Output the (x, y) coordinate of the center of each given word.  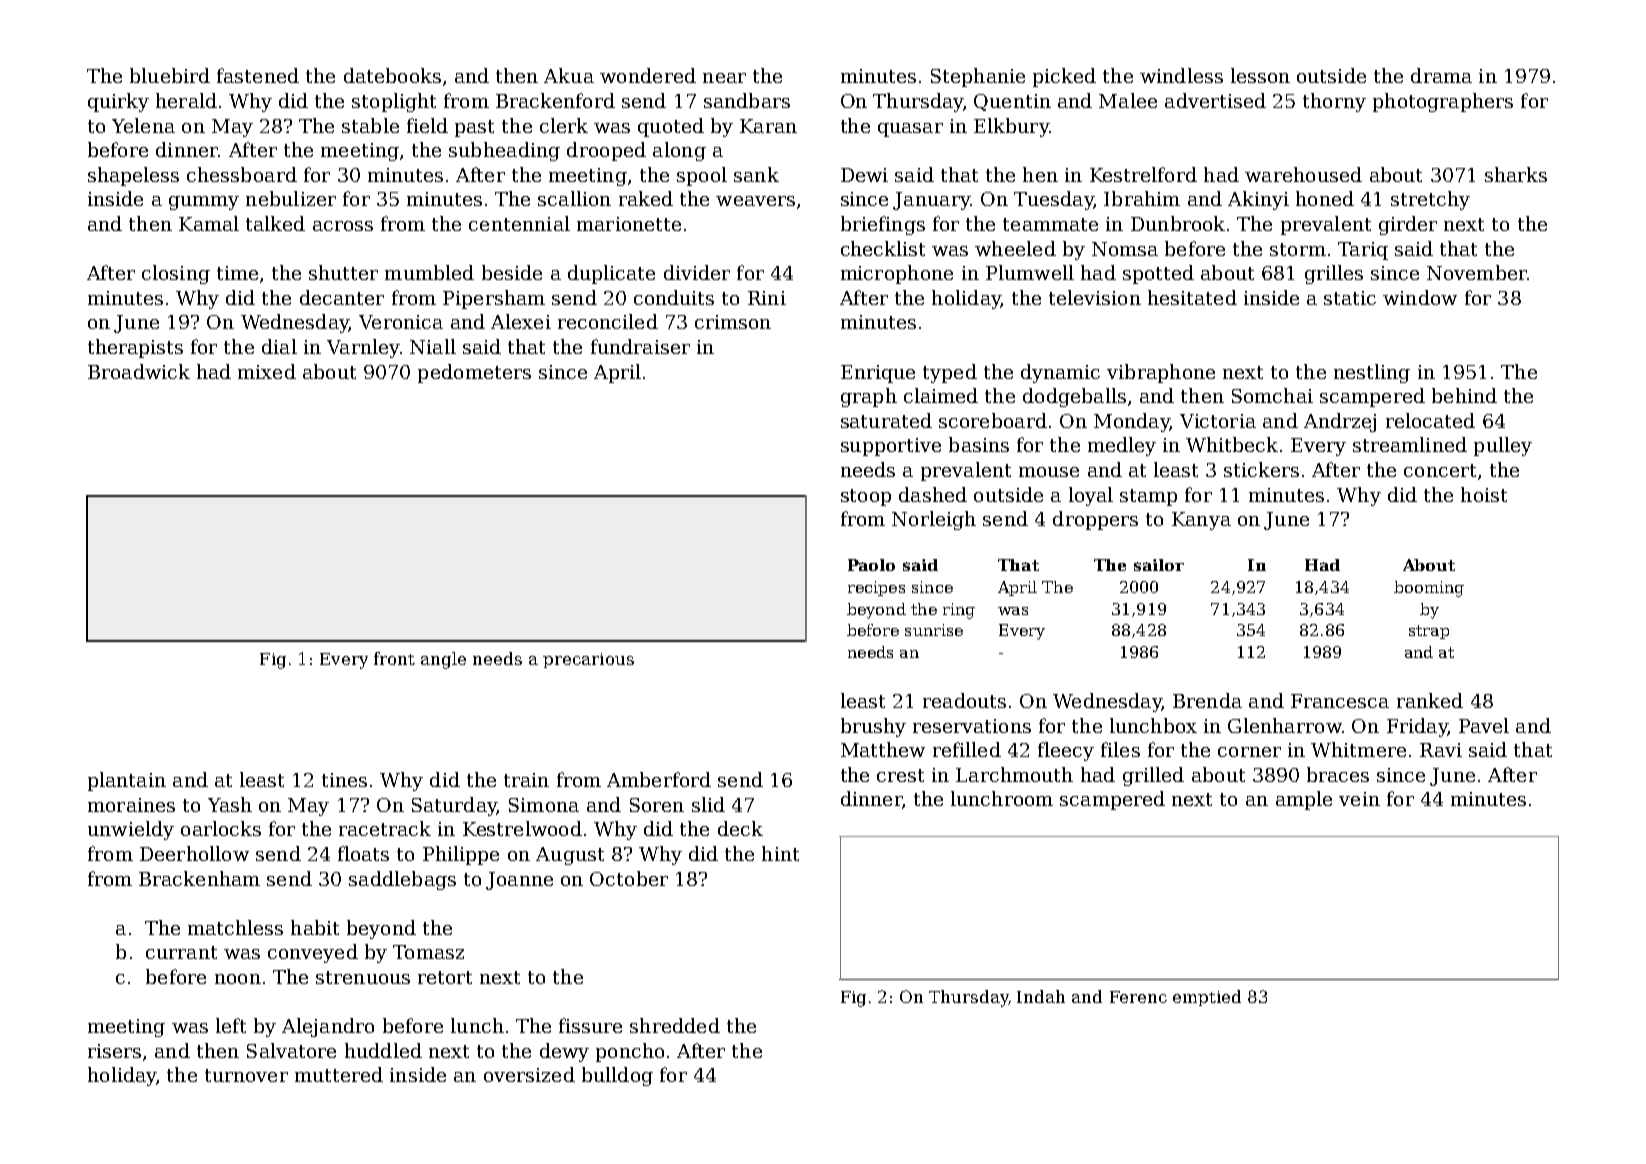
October (629, 878)
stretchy (1430, 200)
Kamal (209, 223)
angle (443, 660)
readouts (964, 700)
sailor (1159, 565)
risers (114, 1051)
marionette (629, 224)
